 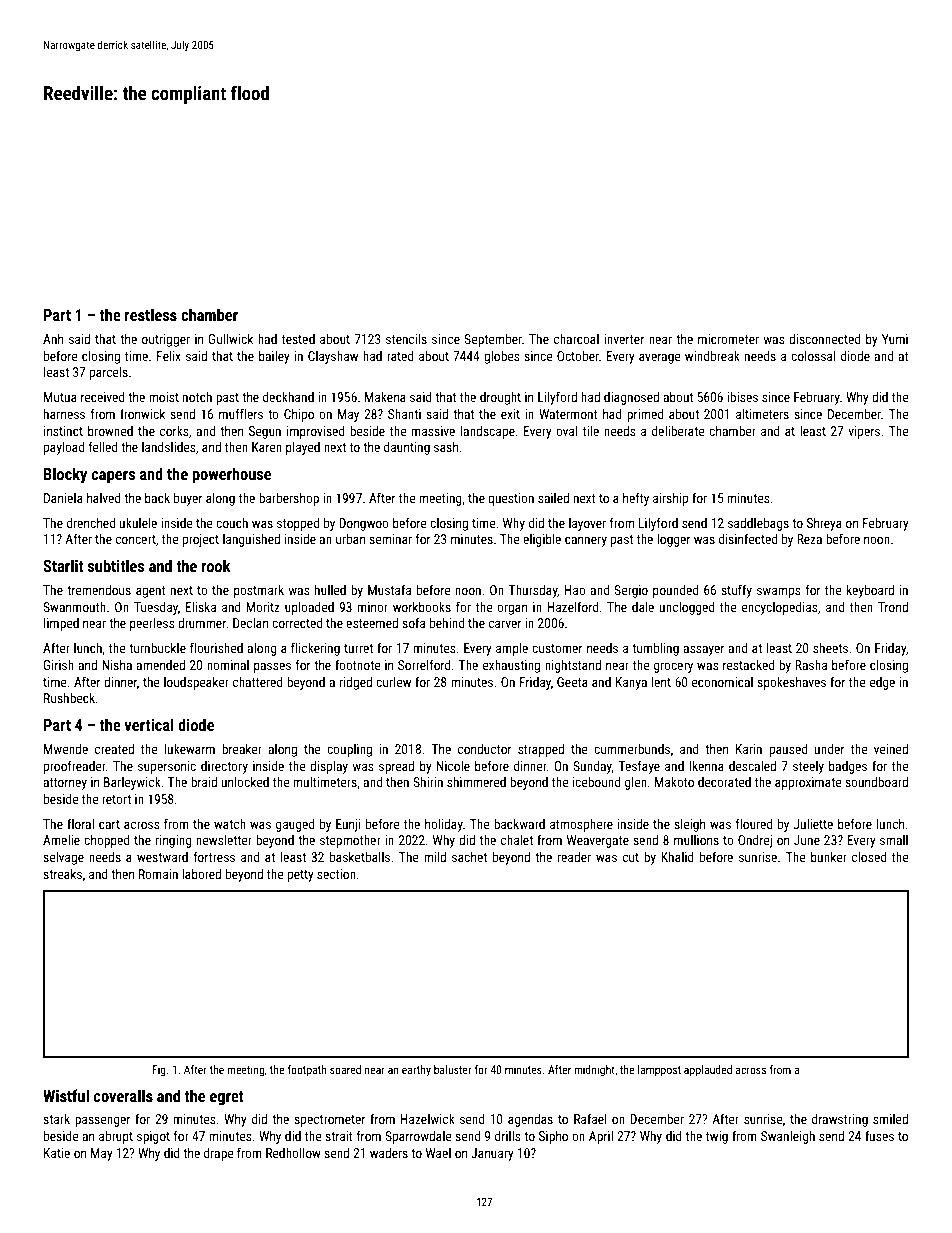 I want to click on restless, so click(x=151, y=314).
